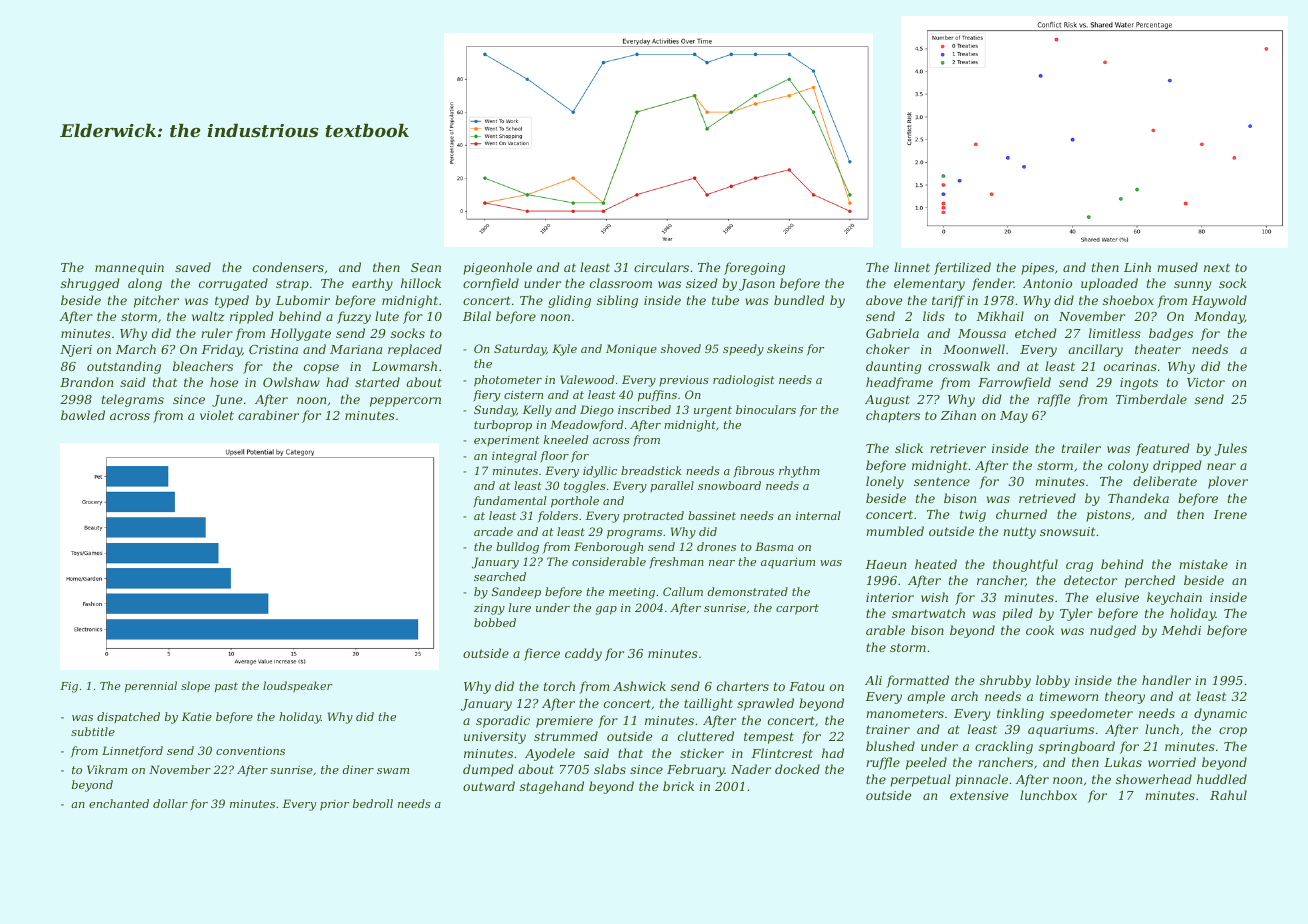 This screenshot has width=1308, height=924. Describe the element at coordinates (226, 687) in the screenshot. I see `past` at that location.
